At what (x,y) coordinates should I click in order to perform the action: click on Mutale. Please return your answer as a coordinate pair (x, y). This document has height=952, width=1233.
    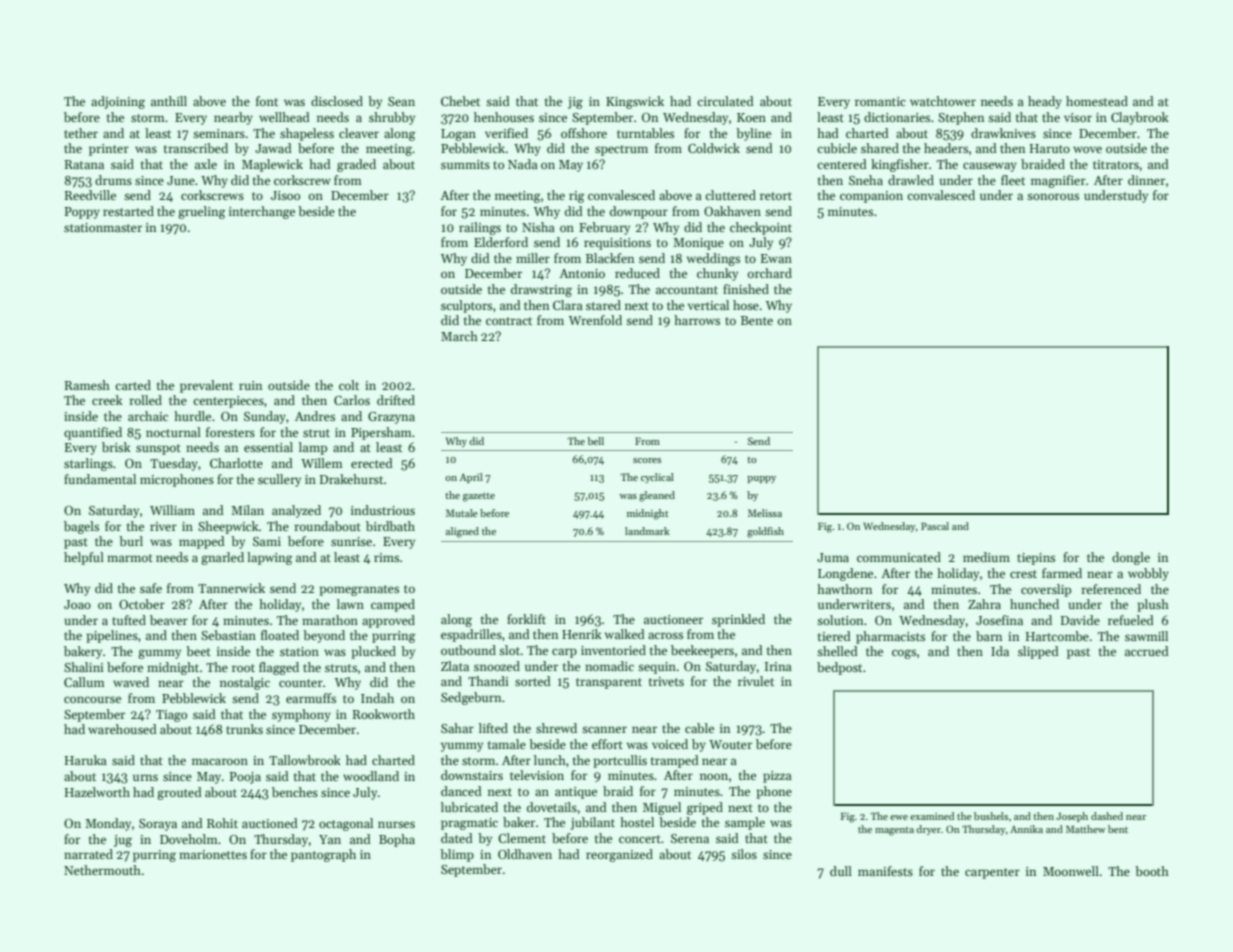
    Looking at the image, I should click on (462, 513).
